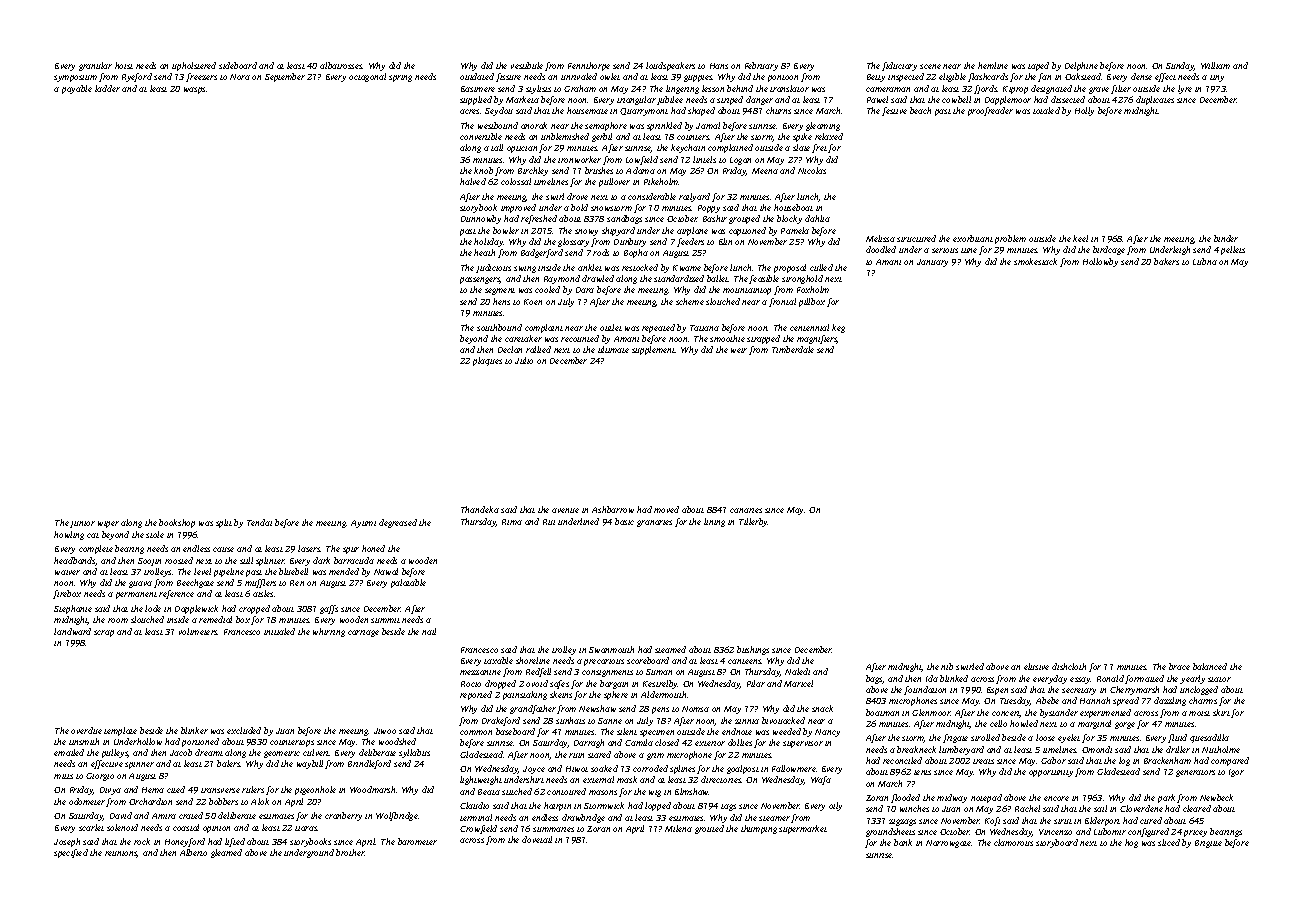 The image size is (1308, 924). What do you see at coordinates (586, 232) in the screenshot?
I see `snowy` at bounding box center [586, 232].
